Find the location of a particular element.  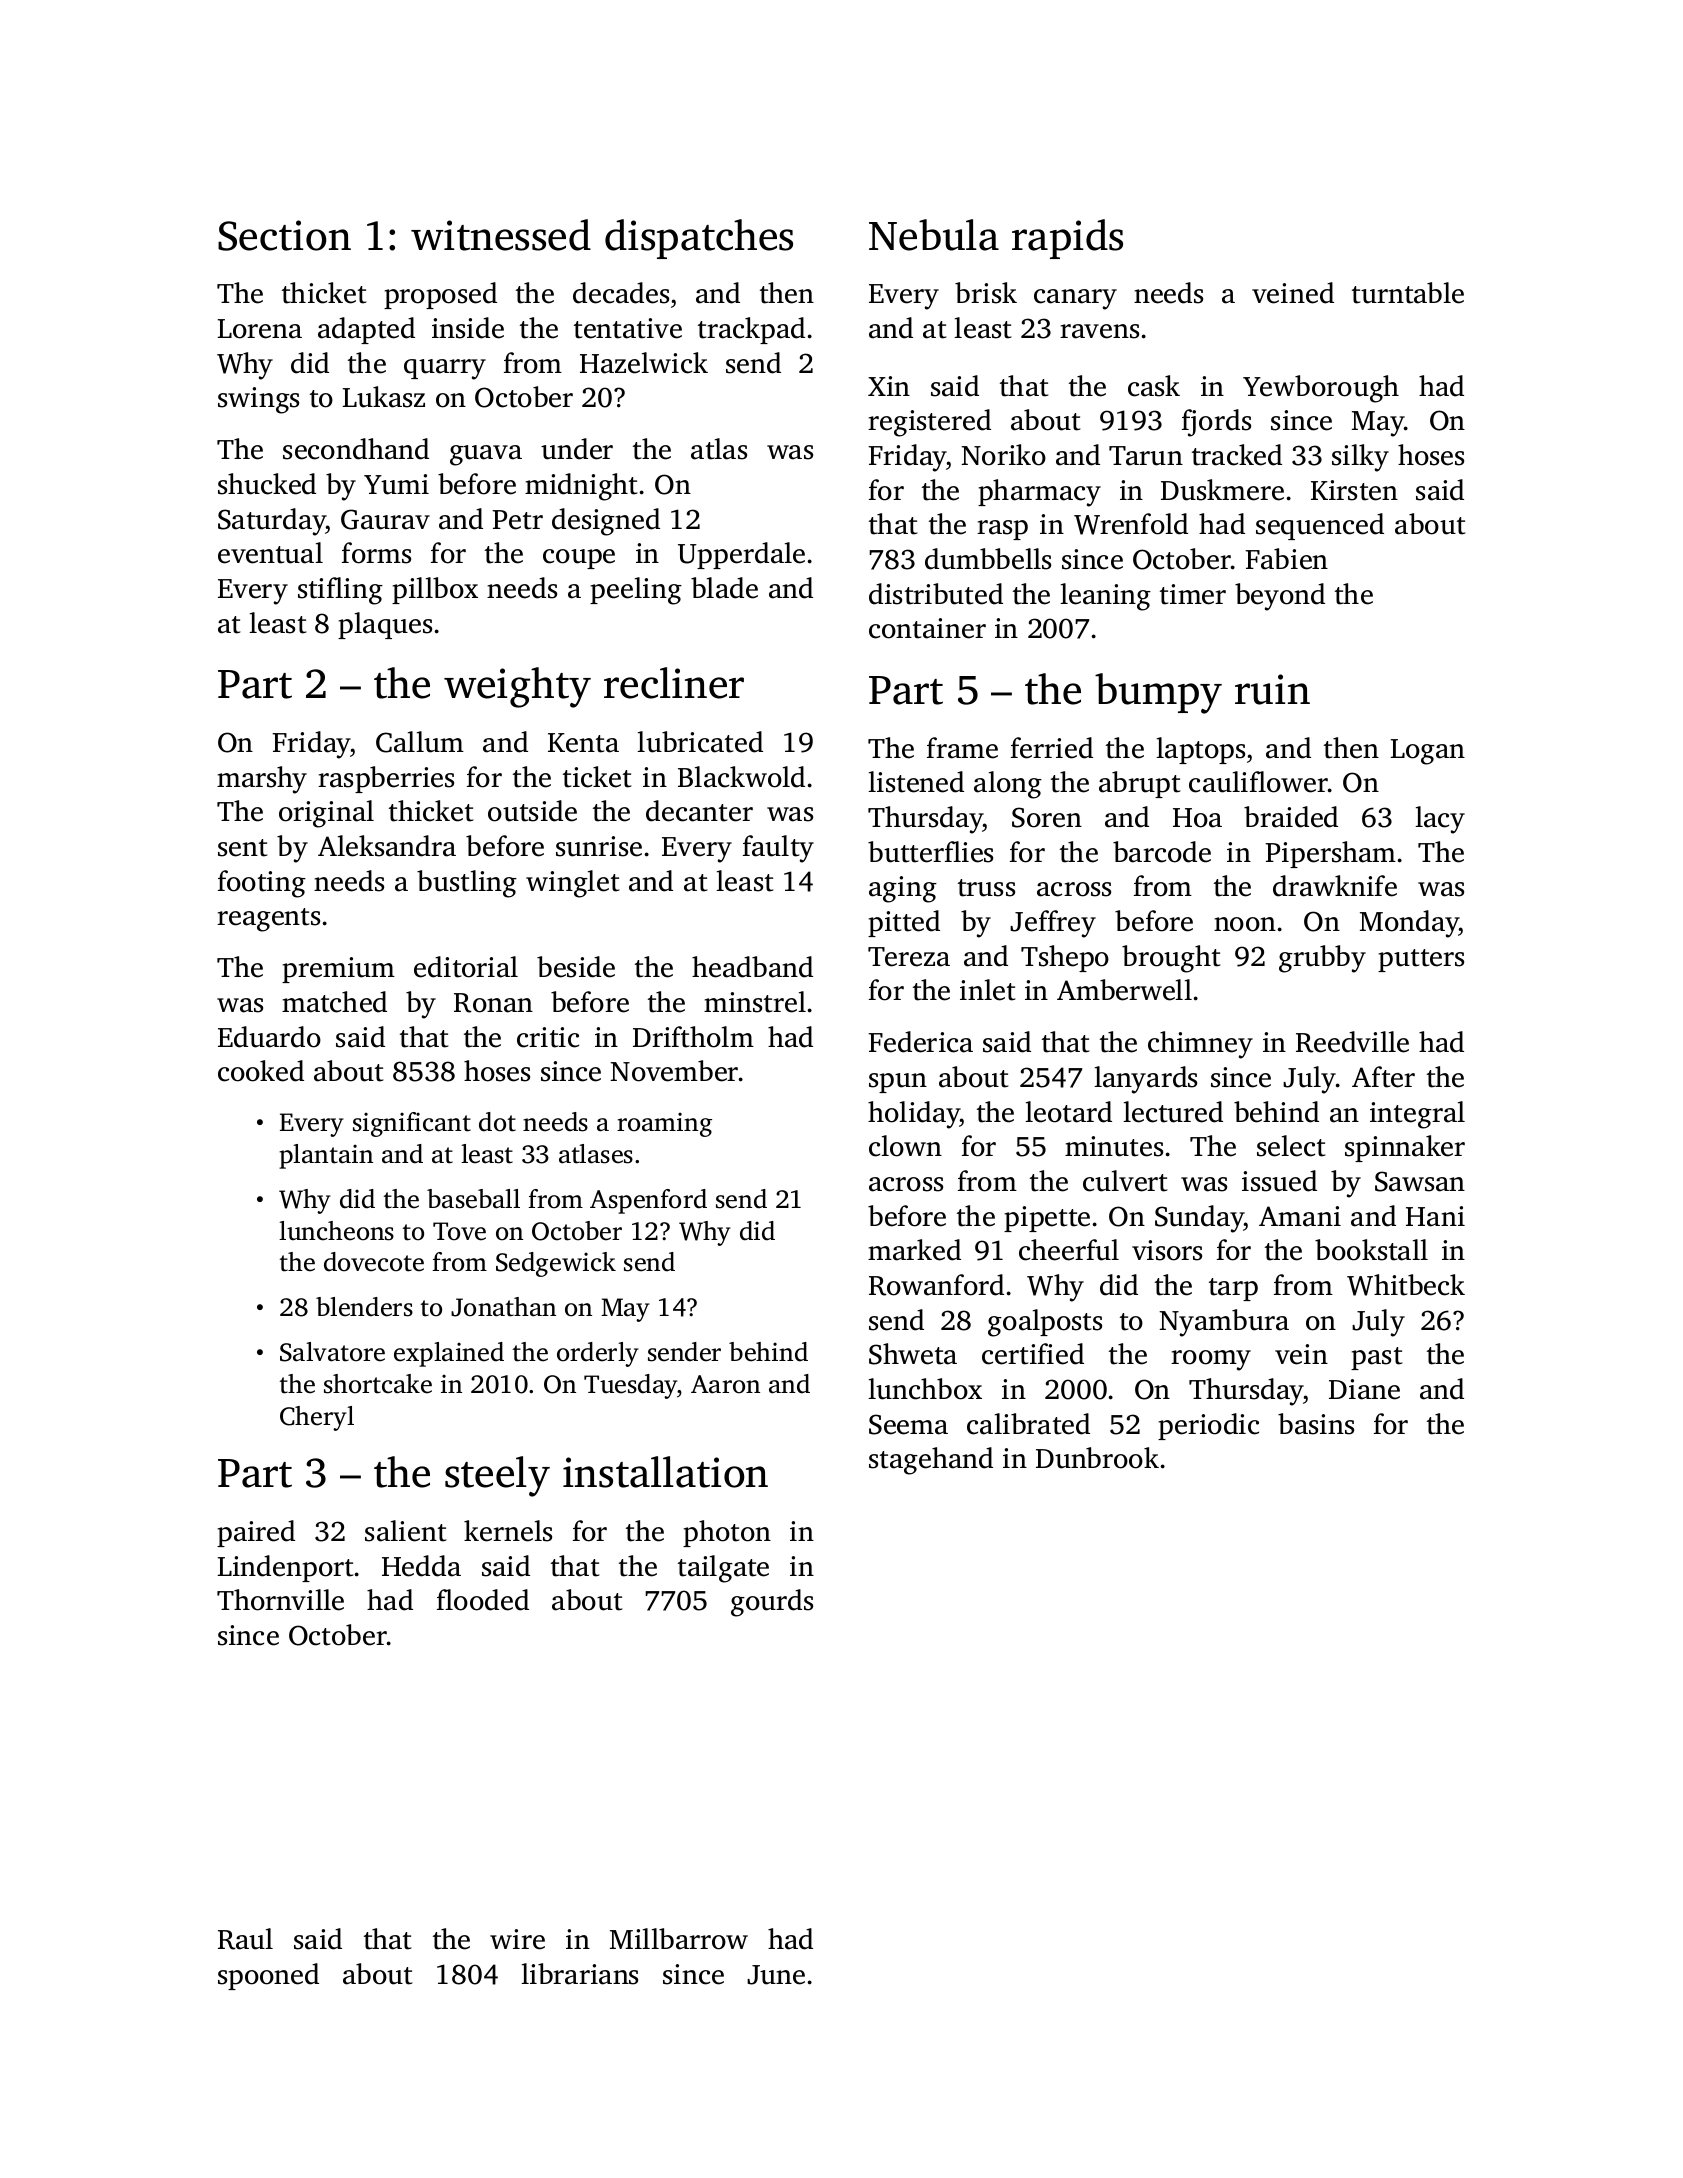

beside is located at coordinates (576, 967).
